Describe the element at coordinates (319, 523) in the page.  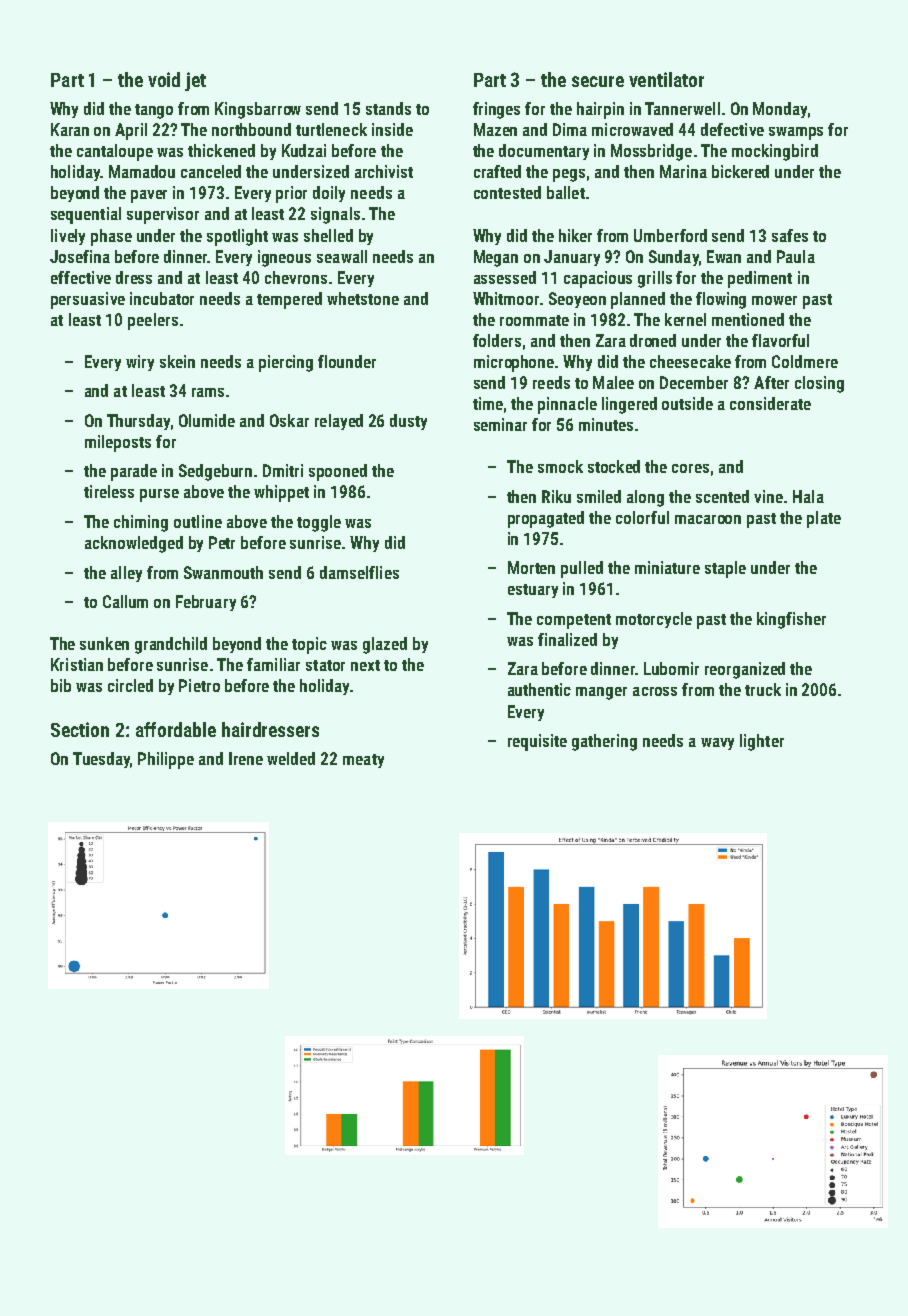
I see `toggle` at that location.
